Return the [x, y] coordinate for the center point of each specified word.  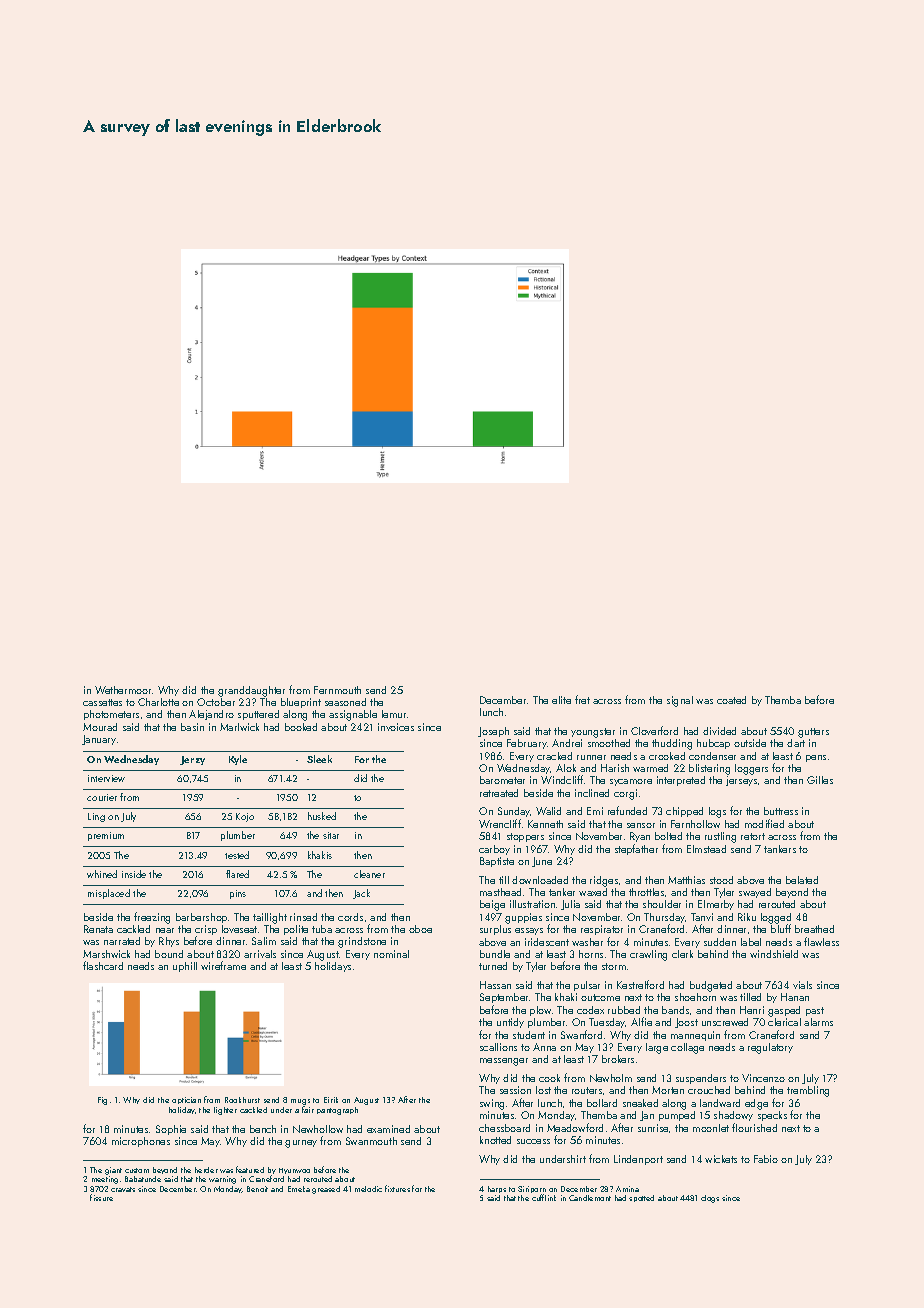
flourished [754, 1127]
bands [675, 1010]
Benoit [257, 1189]
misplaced [109, 894]
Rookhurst [242, 1100]
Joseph [493, 732]
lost [543, 1090]
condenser [712, 756]
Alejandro [211, 715]
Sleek [319, 759]
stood [721, 880]
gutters [813, 733]
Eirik [331, 1100]
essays [529, 931]
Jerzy [192, 760]
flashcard [103, 965]
